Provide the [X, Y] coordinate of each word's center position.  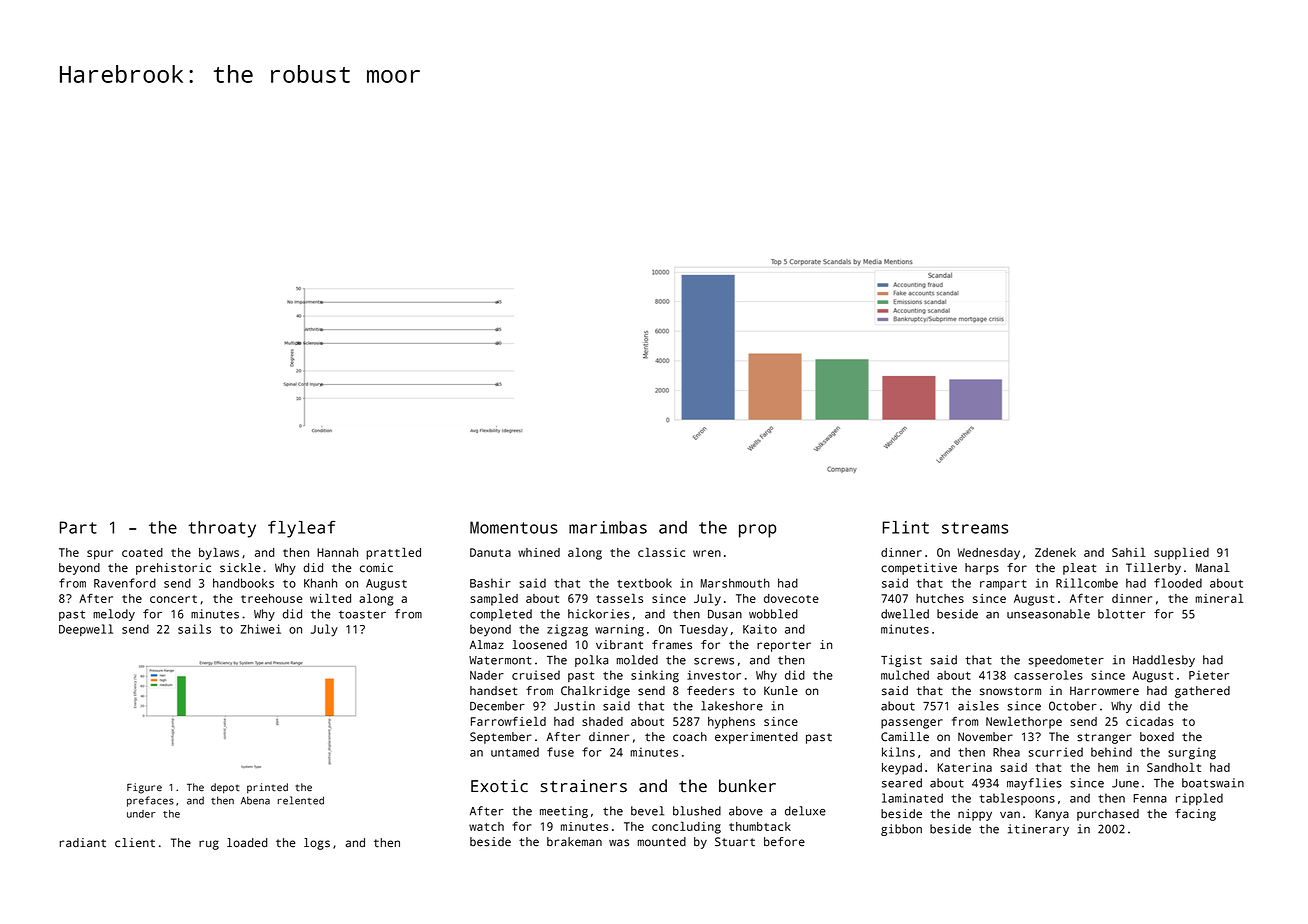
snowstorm [1010, 691]
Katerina [965, 767]
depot [225, 788]
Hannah [337, 552]
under [141, 814]
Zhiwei [261, 629]
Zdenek [1055, 552]
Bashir [490, 583]
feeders [710, 691]
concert [173, 599]
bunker [747, 786]
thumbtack [760, 826]
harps [982, 569]
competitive [919, 569]
